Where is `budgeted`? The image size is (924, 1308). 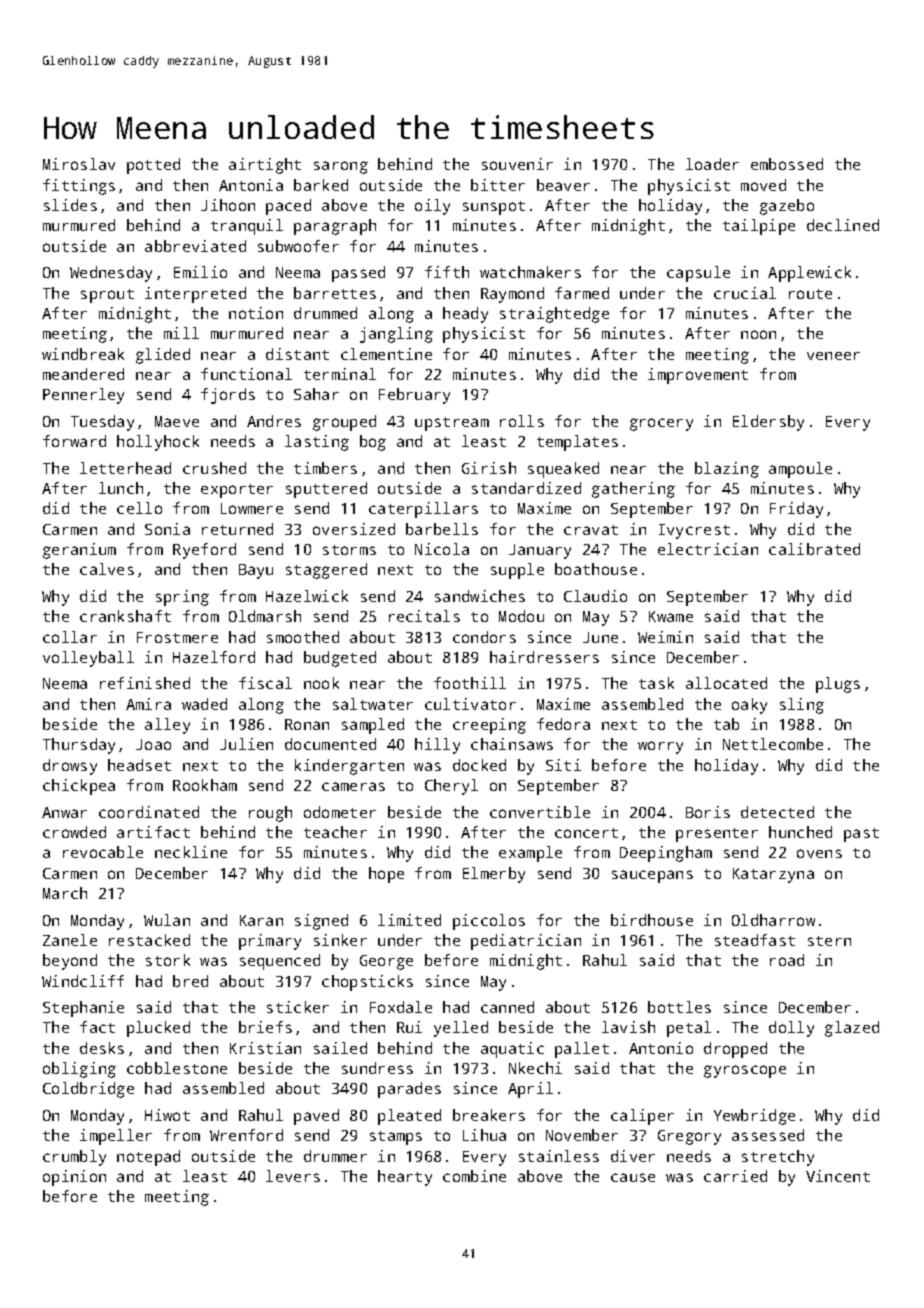 budgeted is located at coordinates (340, 659).
